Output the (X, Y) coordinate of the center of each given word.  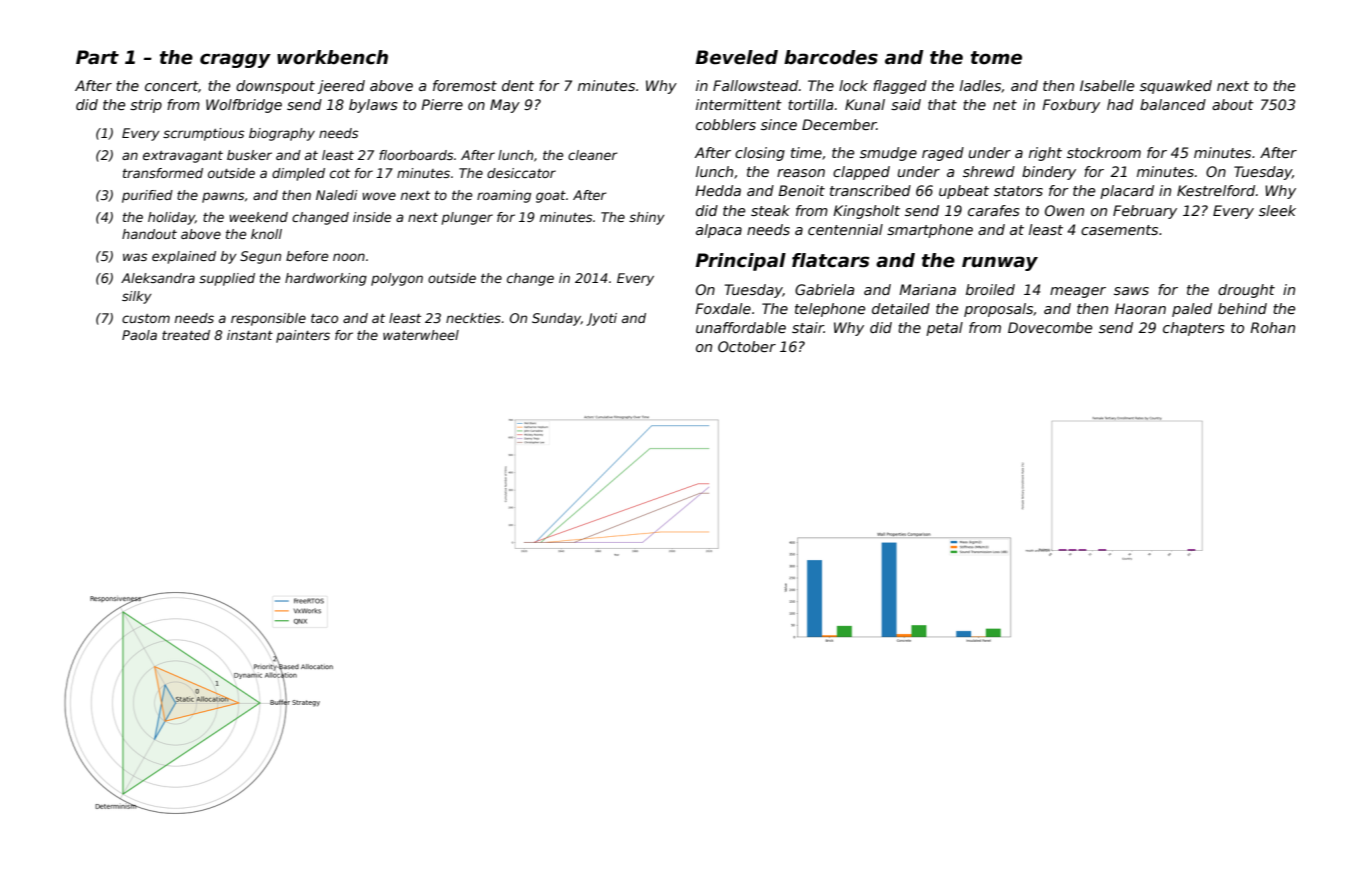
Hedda (718, 190)
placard (1127, 192)
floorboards (416, 155)
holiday (171, 218)
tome (996, 58)
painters (303, 336)
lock (853, 85)
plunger (467, 218)
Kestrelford (1216, 190)
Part (97, 57)
